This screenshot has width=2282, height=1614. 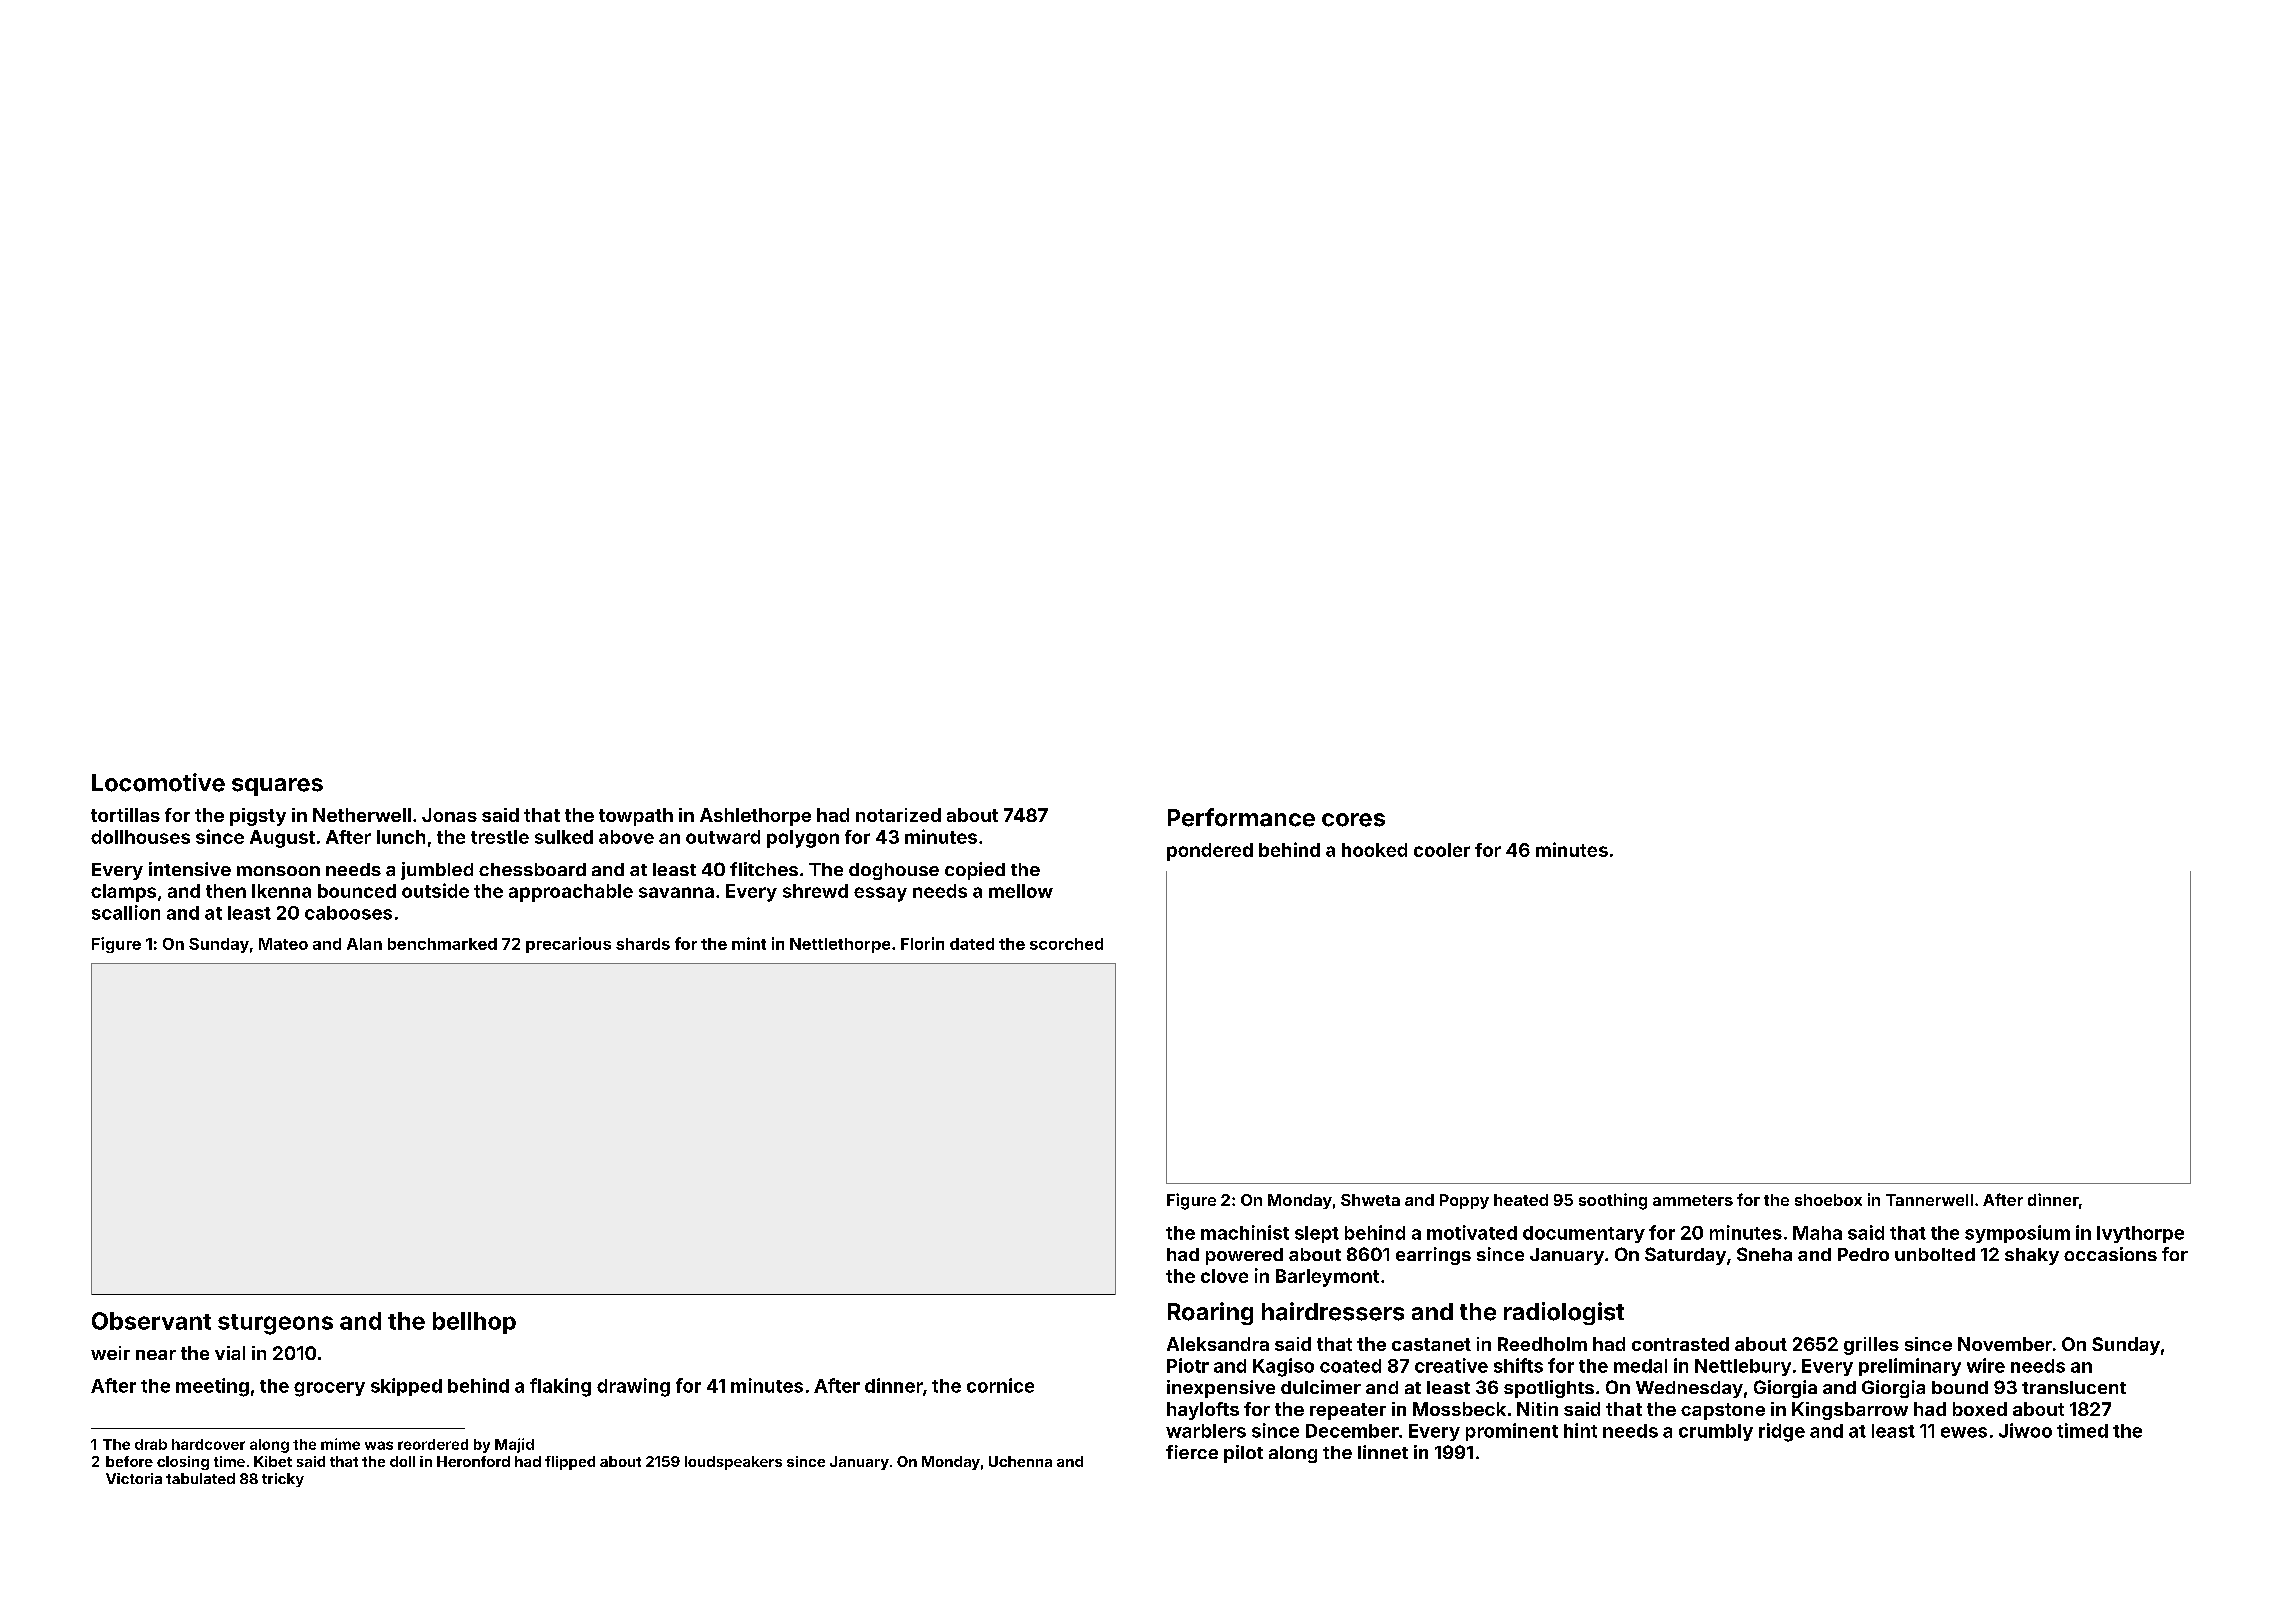 I want to click on Performance, so click(x=1241, y=817).
